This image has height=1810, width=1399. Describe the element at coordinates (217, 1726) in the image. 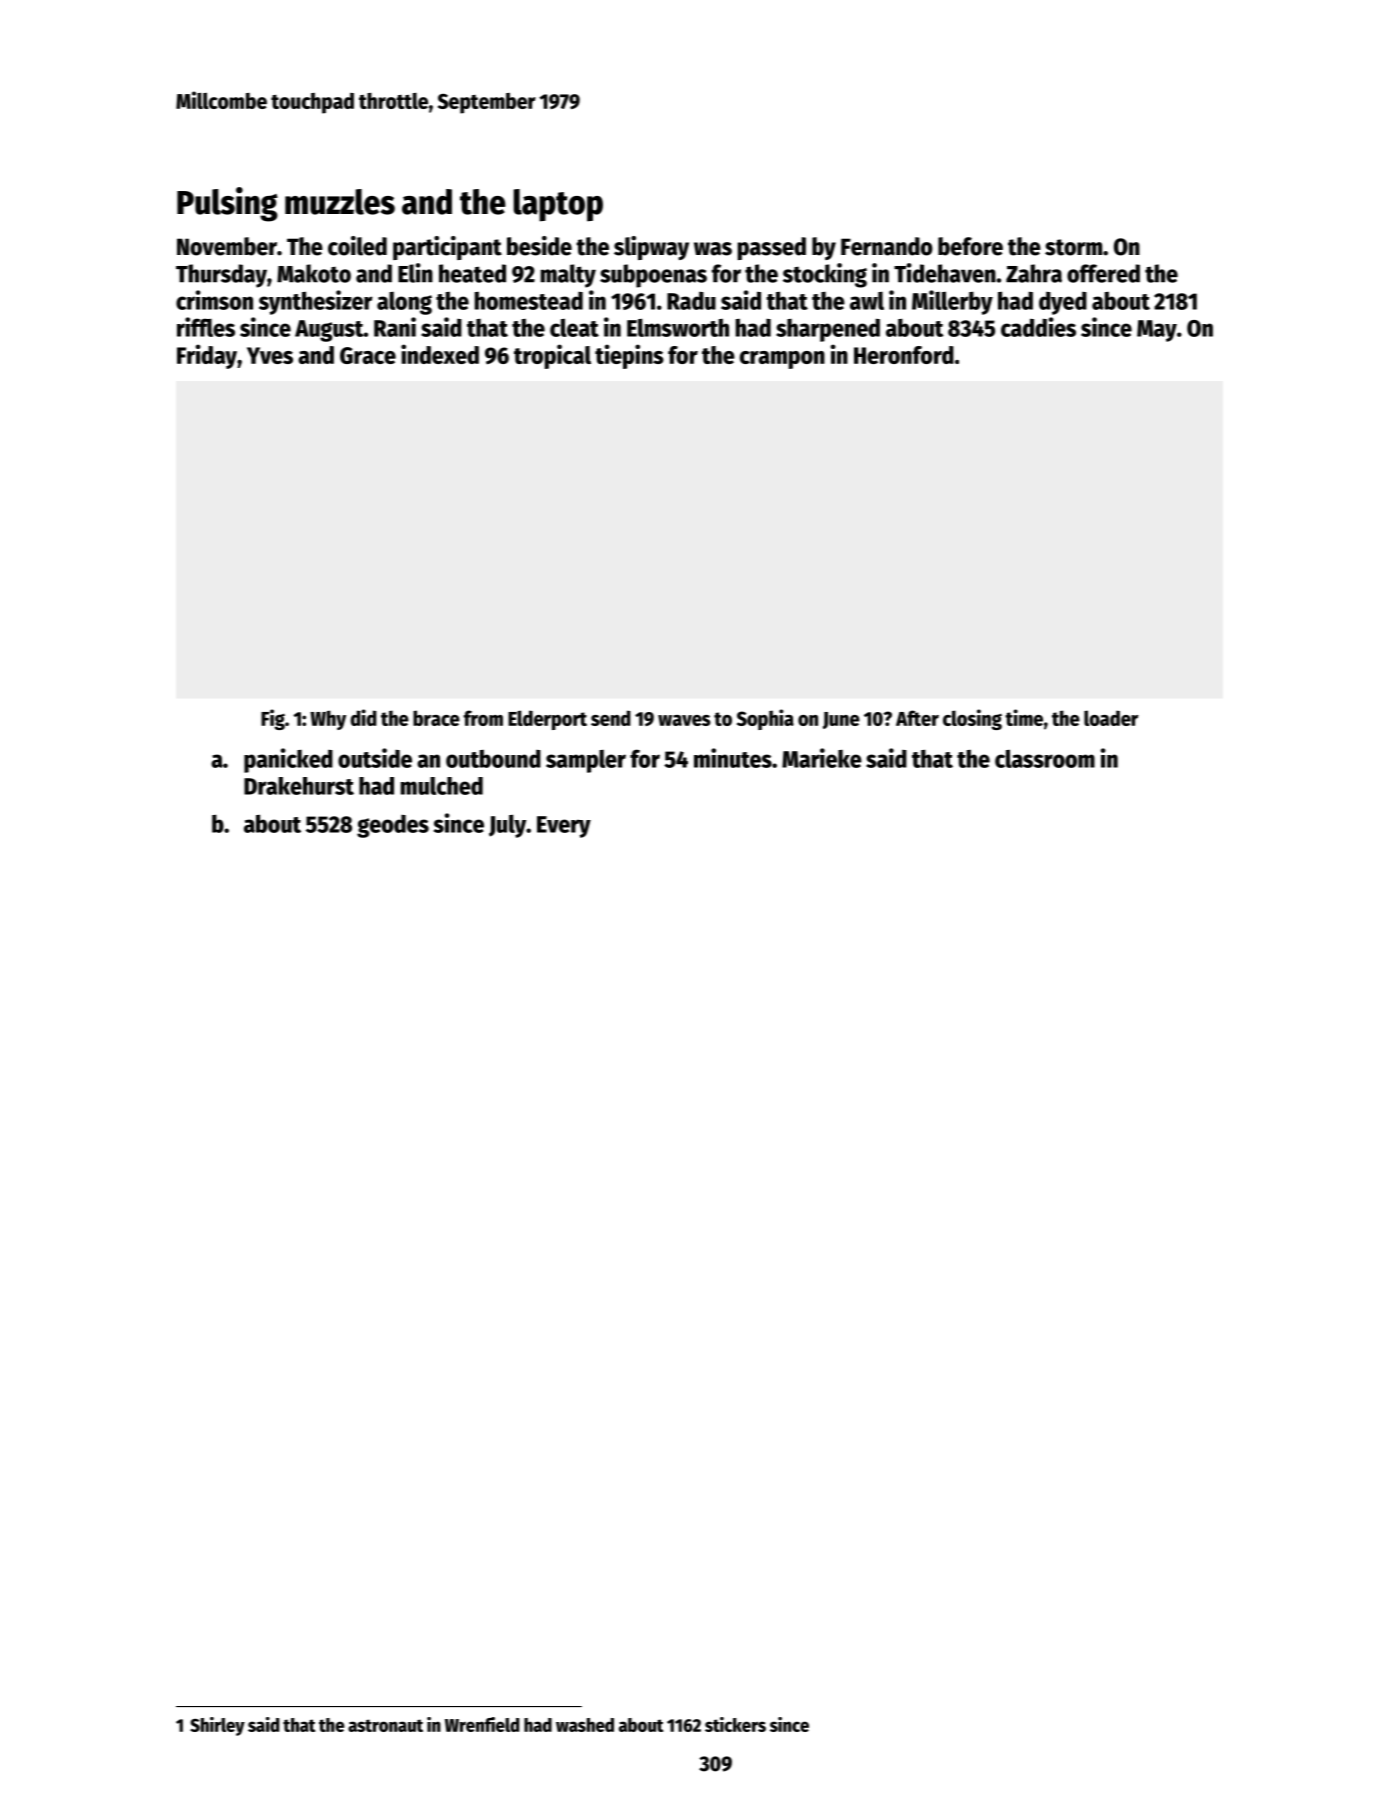

I see `Shirley` at that location.
